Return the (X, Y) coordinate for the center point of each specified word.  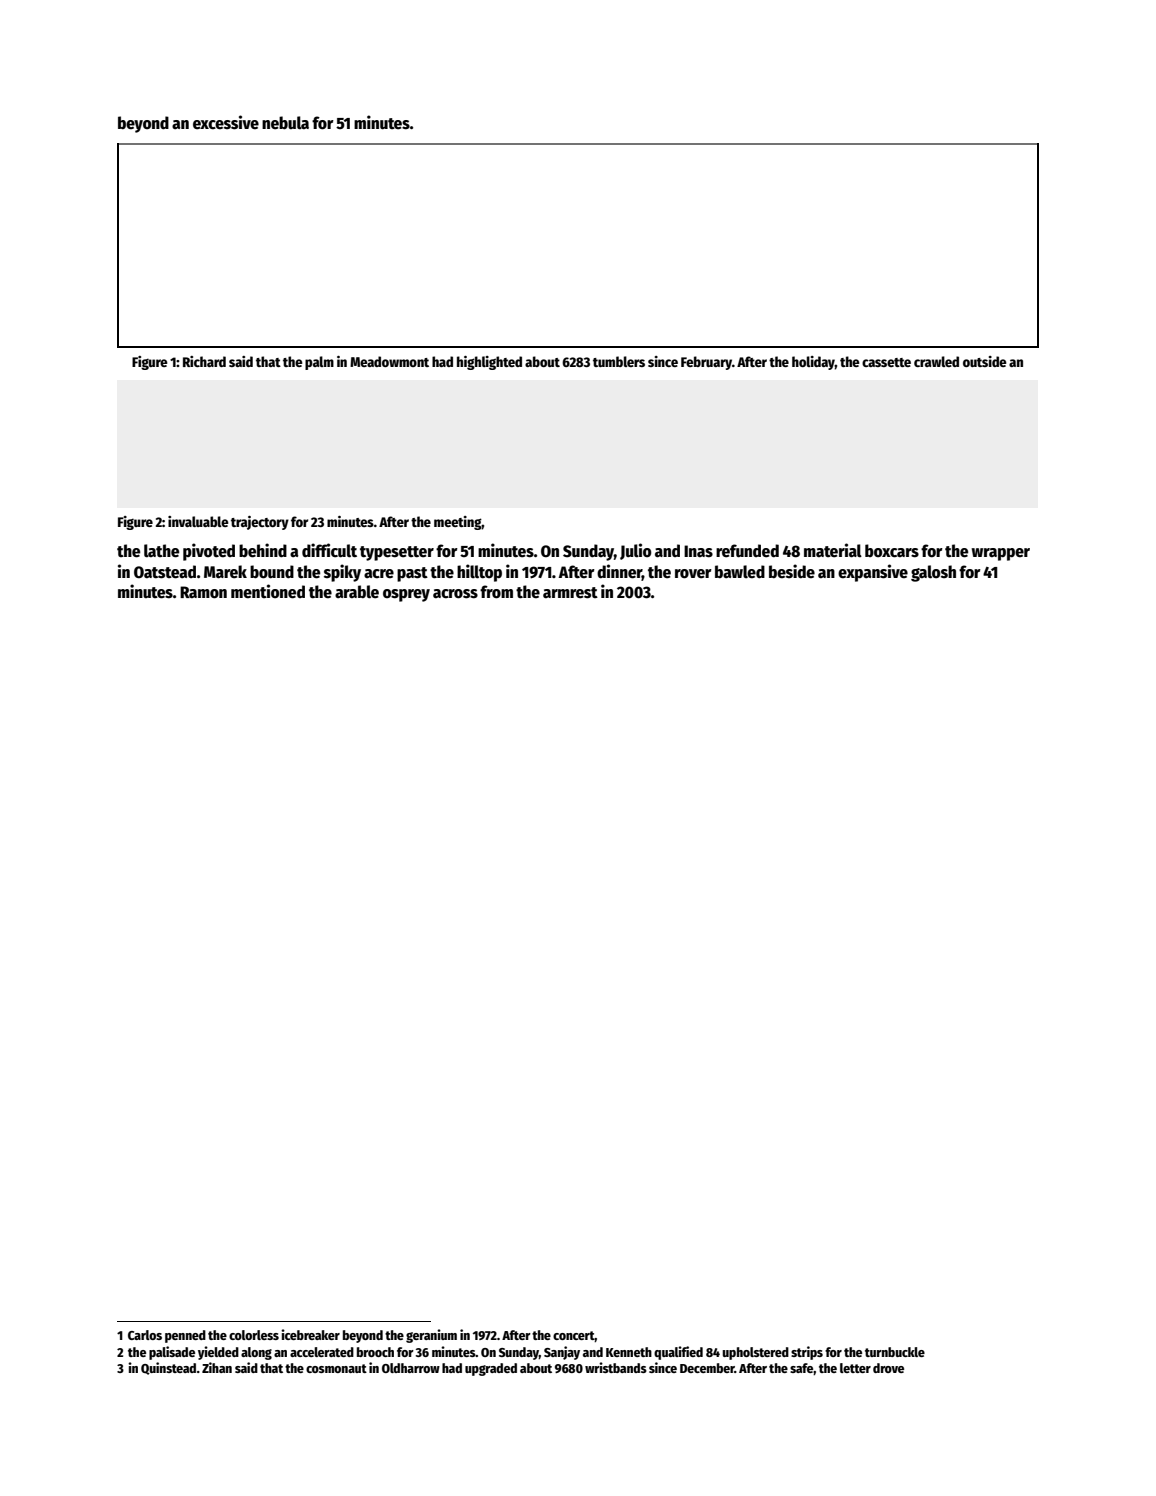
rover (693, 574)
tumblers (619, 361)
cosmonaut (336, 1368)
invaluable (198, 521)
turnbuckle (895, 1352)
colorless (254, 1335)
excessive (226, 122)
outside (985, 361)
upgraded (491, 1369)
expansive (873, 573)
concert (574, 1336)
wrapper (1000, 554)
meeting (458, 523)
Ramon (203, 592)
